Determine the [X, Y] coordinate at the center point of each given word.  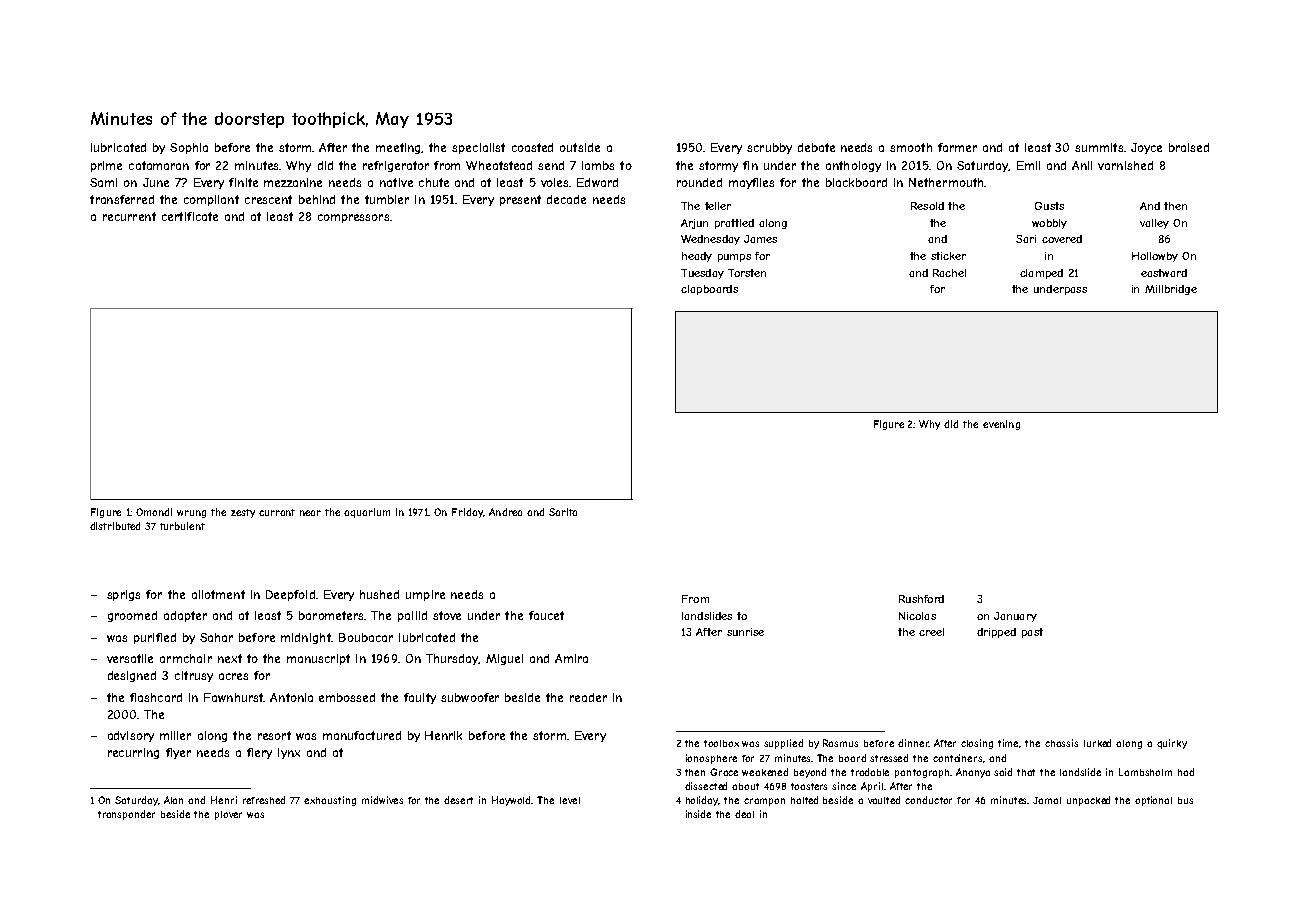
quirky [1172, 744]
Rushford [921, 599]
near [310, 513]
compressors [353, 218]
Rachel [949, 273]
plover [228, 815]
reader [588, 697]
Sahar [216, 637]
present [520, 200]
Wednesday [710, 240]
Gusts [1049, 206]
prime [106, 166]
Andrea [505, 512]
